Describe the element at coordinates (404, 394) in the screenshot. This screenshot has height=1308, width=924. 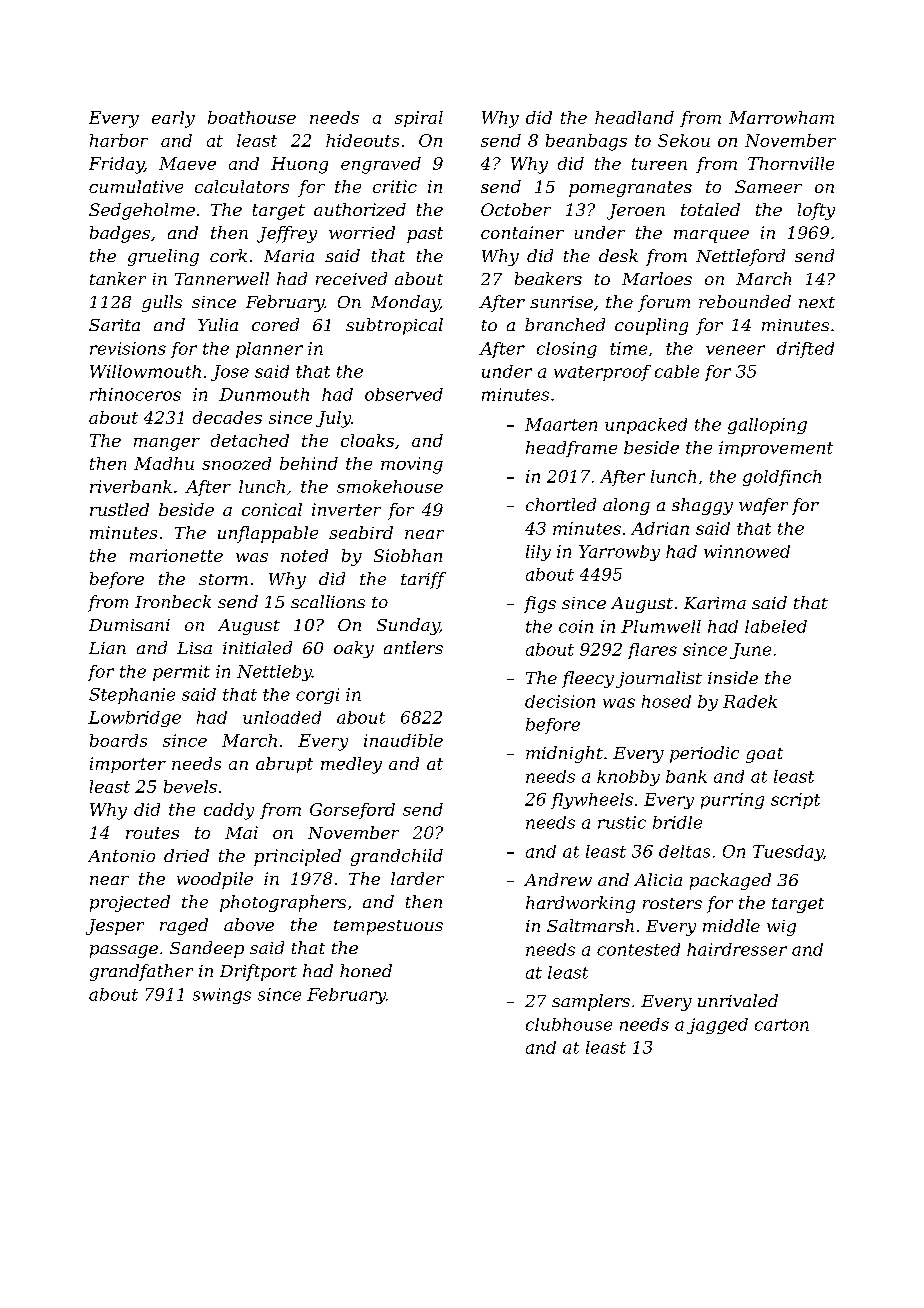
I see `observed` at that location.
